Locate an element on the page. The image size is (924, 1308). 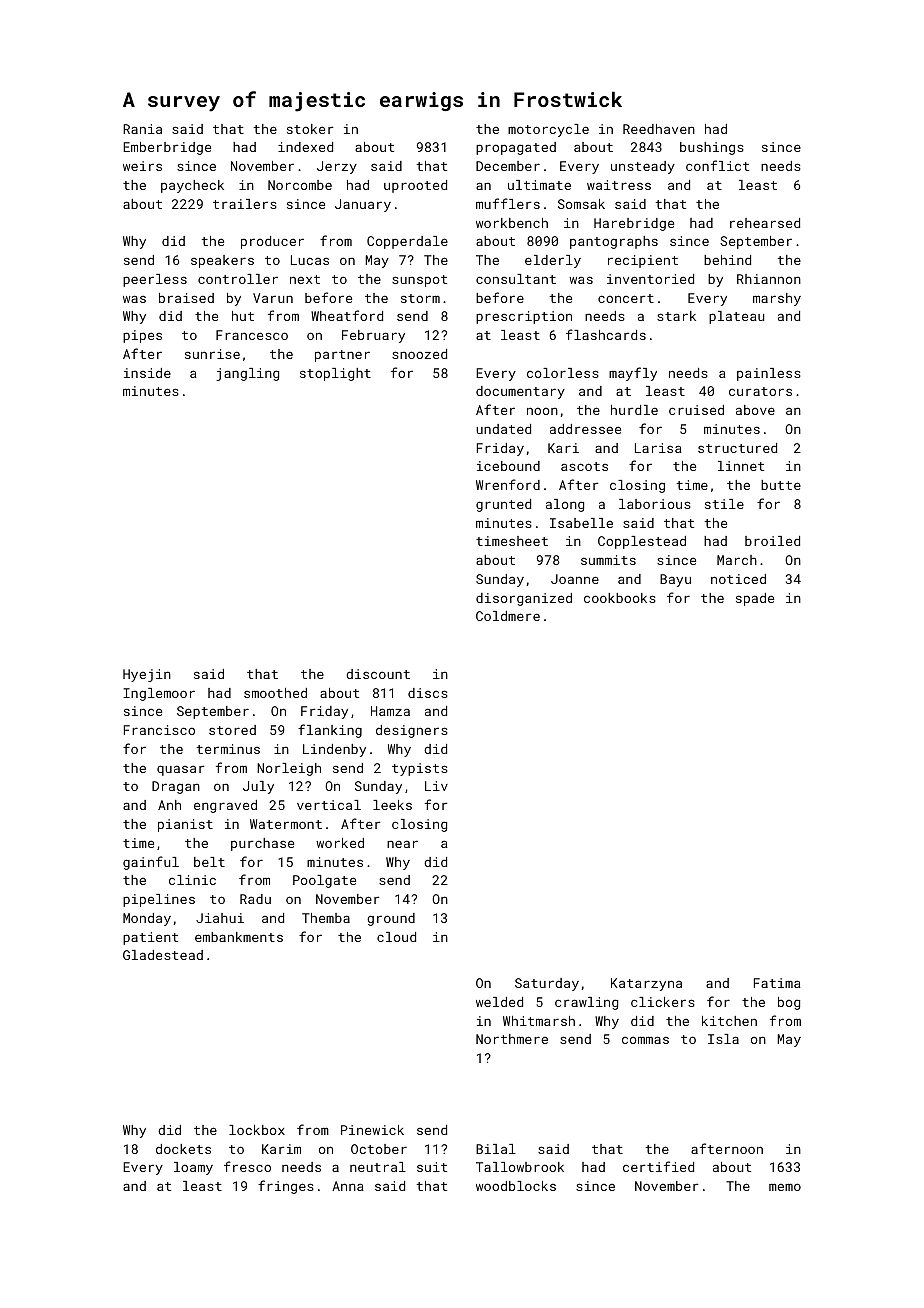
Rhiannon is located at coordinates (769, 279).
